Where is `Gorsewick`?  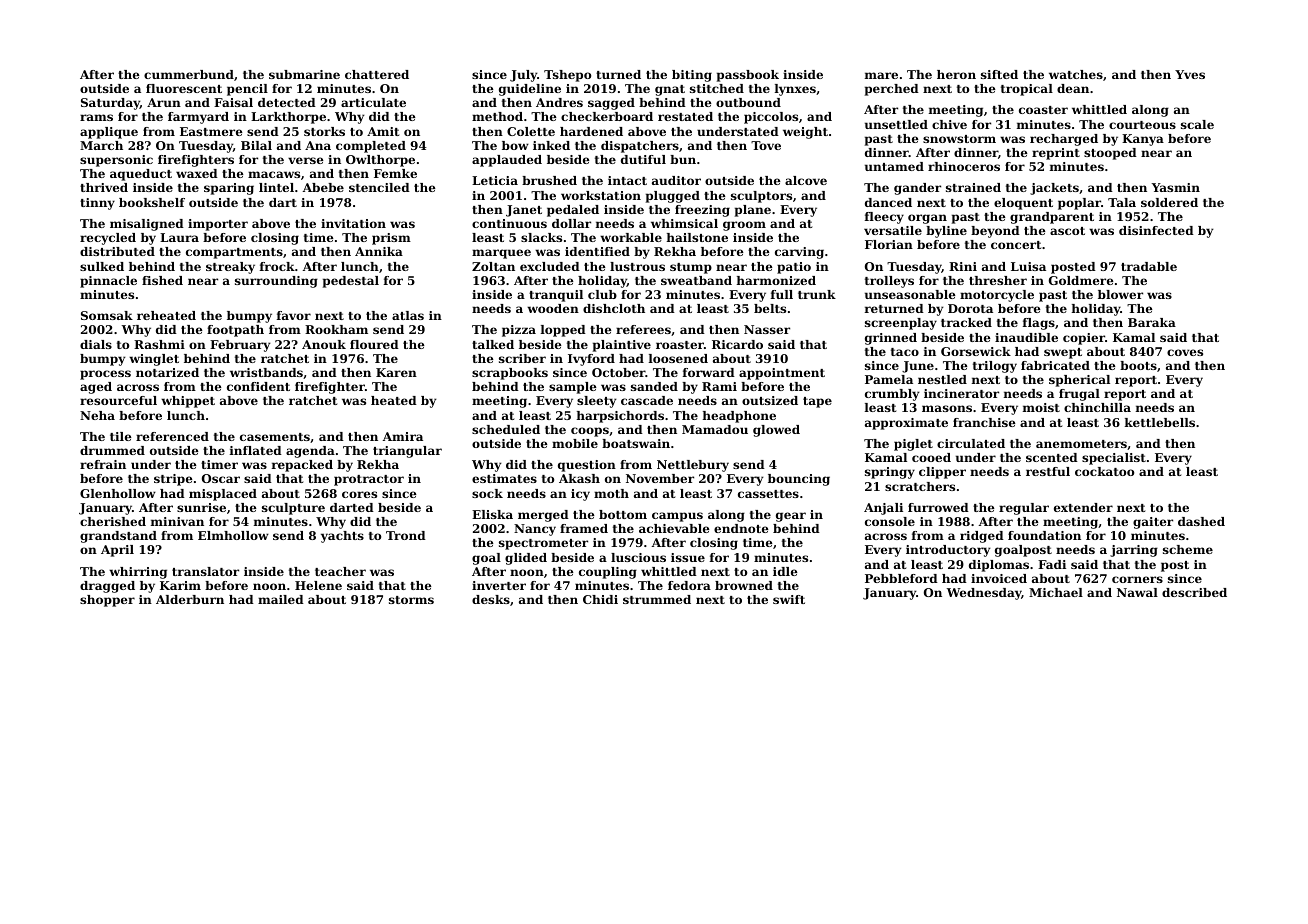 Gorsewick is located at coordinates (976, 351).
